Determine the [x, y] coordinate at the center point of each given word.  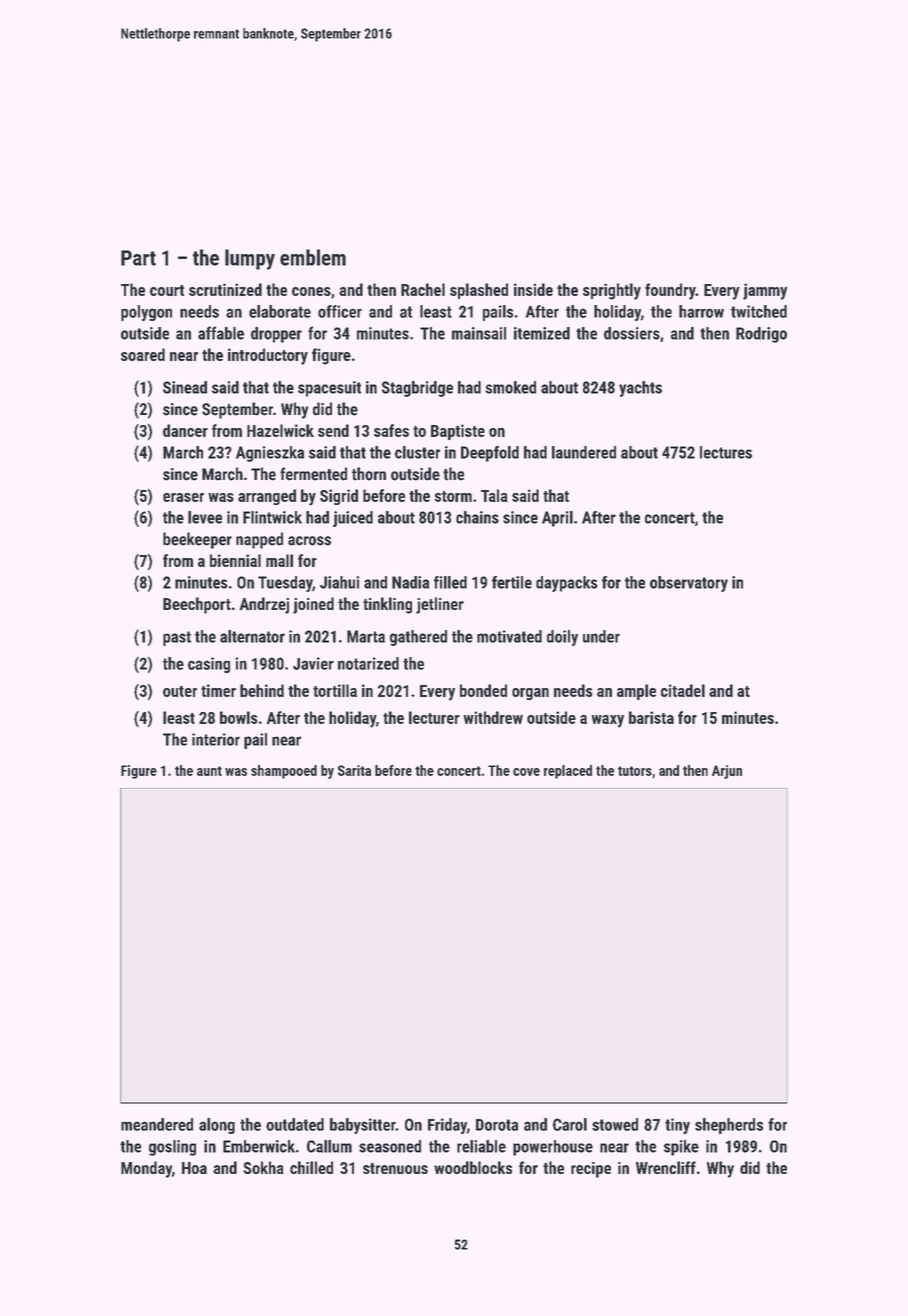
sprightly [612, 291]
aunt [209, 771]
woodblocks [473, 1167]
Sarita [354, 770]
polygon [146, 313]
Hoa [194, 1168]
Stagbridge [417, 389]
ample [636, 692]
